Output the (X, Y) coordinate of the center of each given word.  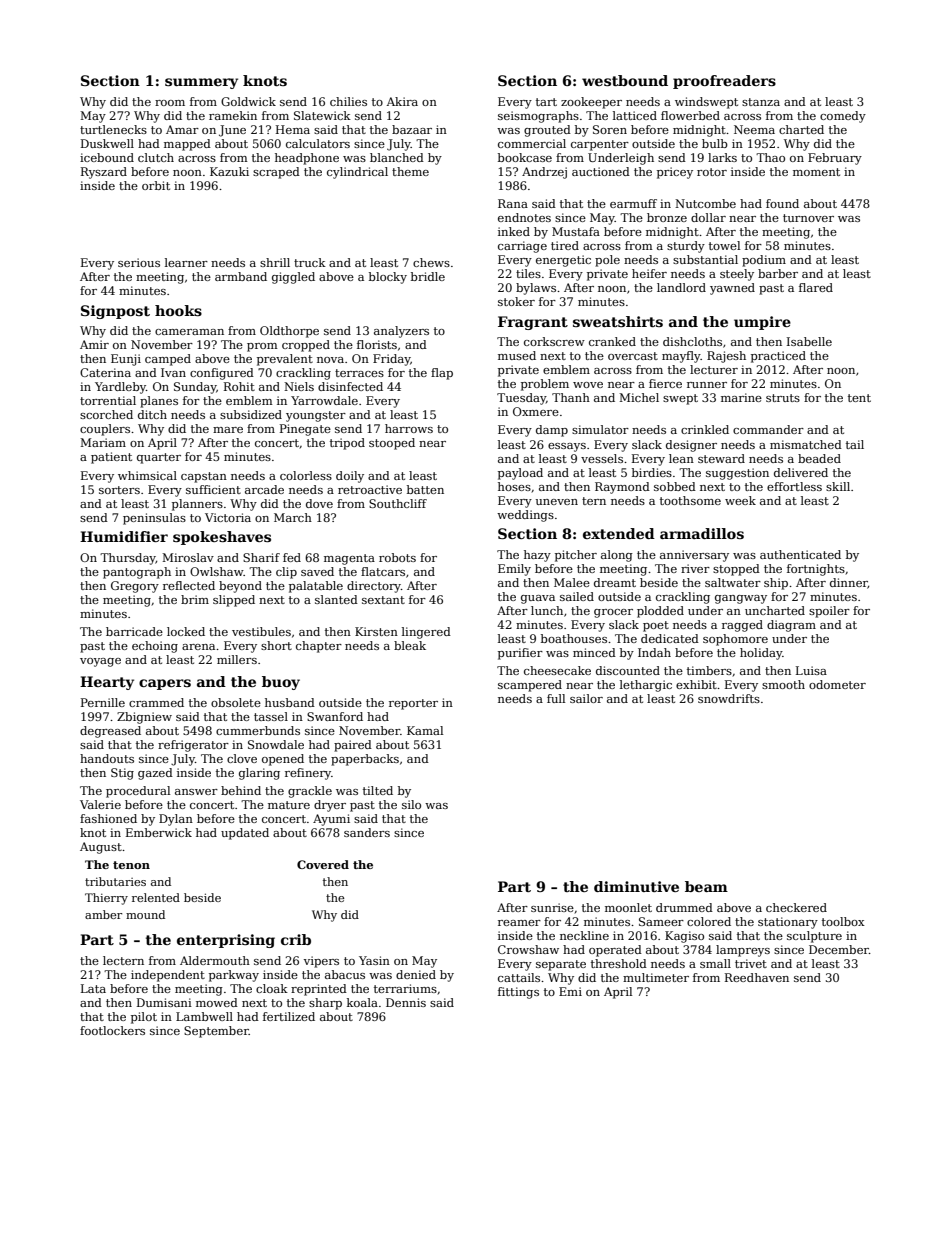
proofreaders (724, 82)
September (216, 1032)
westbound (625, 80)
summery (201, 83)
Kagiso (684, 937)
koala (362, 1002)
